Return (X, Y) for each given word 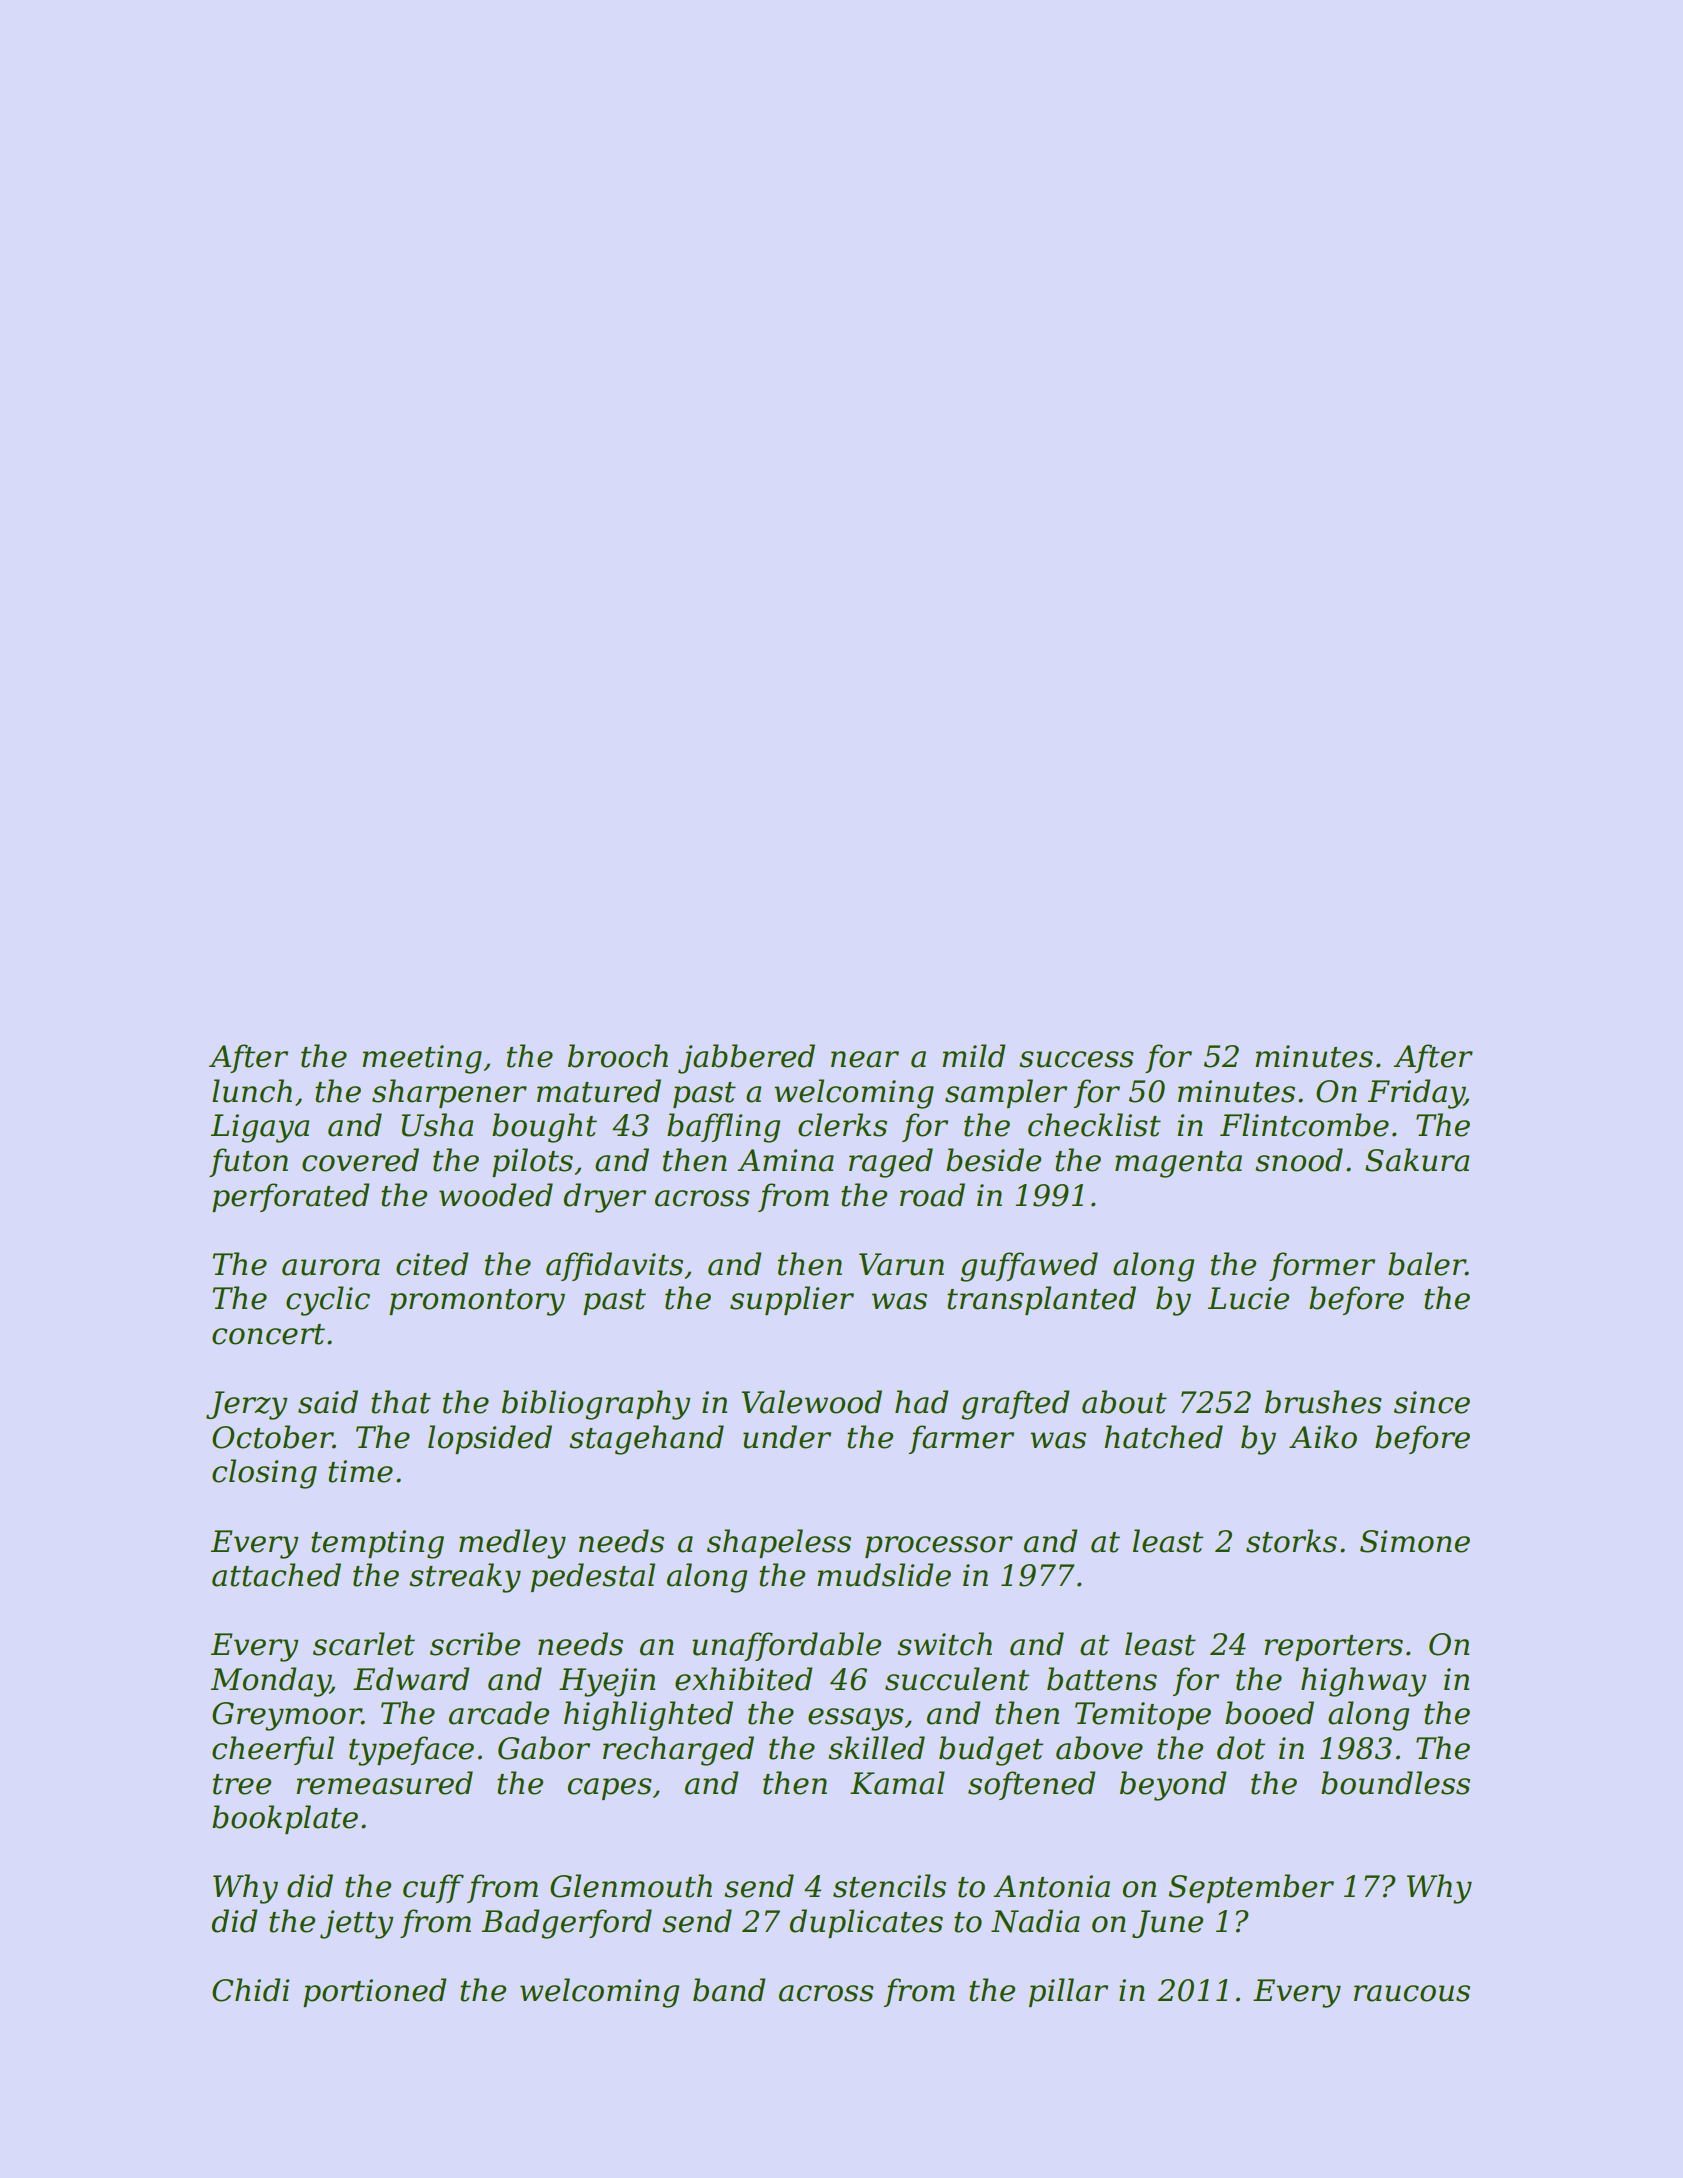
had (921, 1402)
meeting (422, 1059)
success (1076, 1059)
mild (973, 1056)
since (1432, 1402)
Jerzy (246, 1405)
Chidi (251, 1990)
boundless (1395, 1783)
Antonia (1051, 1886)
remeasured (384, 1783)
